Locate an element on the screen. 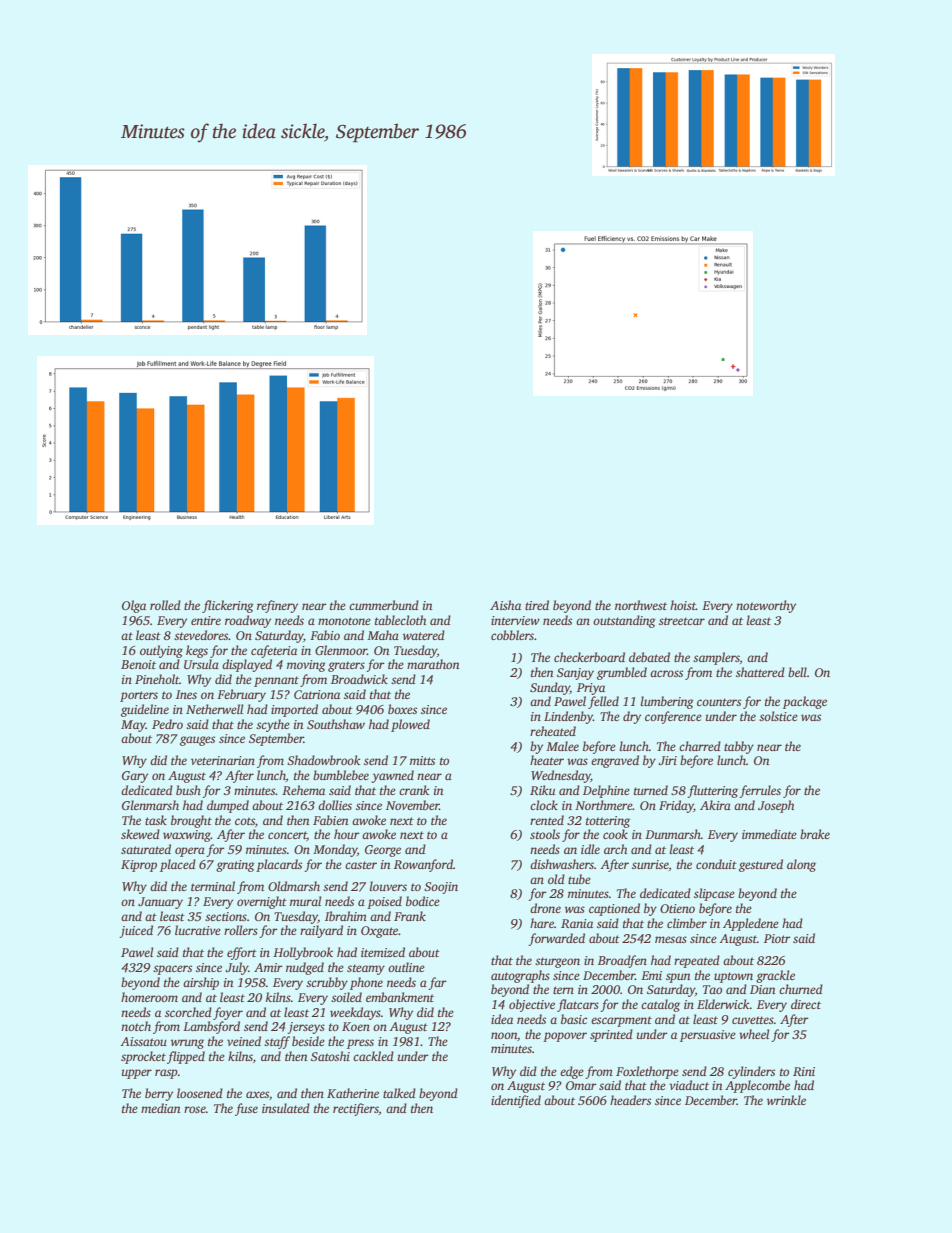  rose is located at coordinates (195, 1109).
